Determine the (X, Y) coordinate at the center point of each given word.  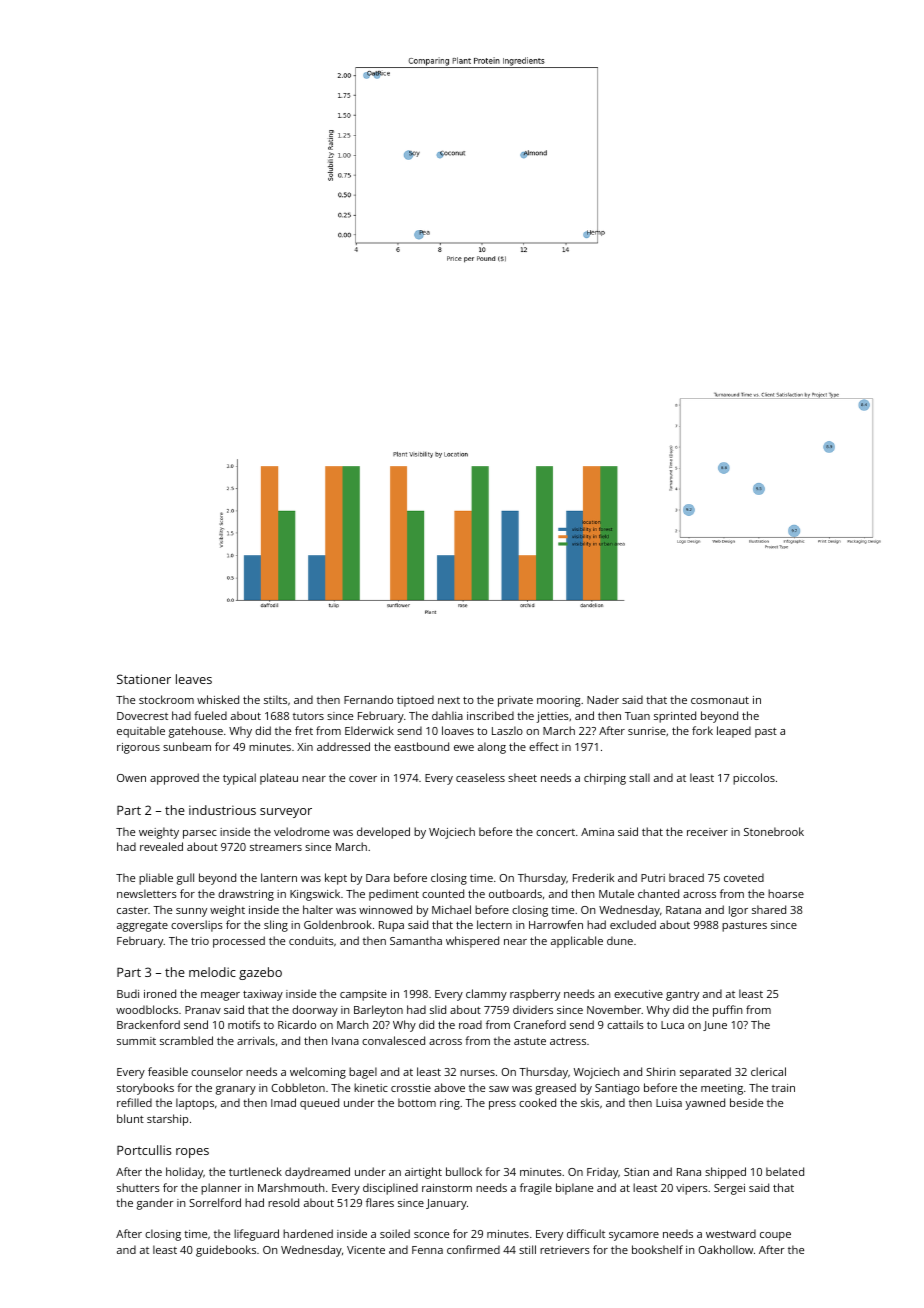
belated (785, 1171)
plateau (279, 779)
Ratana (683, 910)
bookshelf (657, 1249)
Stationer (144, 679)
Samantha (416, 940)
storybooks (145, 1089)
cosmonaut (720, 700)
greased (555, 1089)
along (492, 748)
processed (239, 942)
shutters (138, 1187)
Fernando (368, 699)
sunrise (647, 731)
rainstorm (447, 1188)
